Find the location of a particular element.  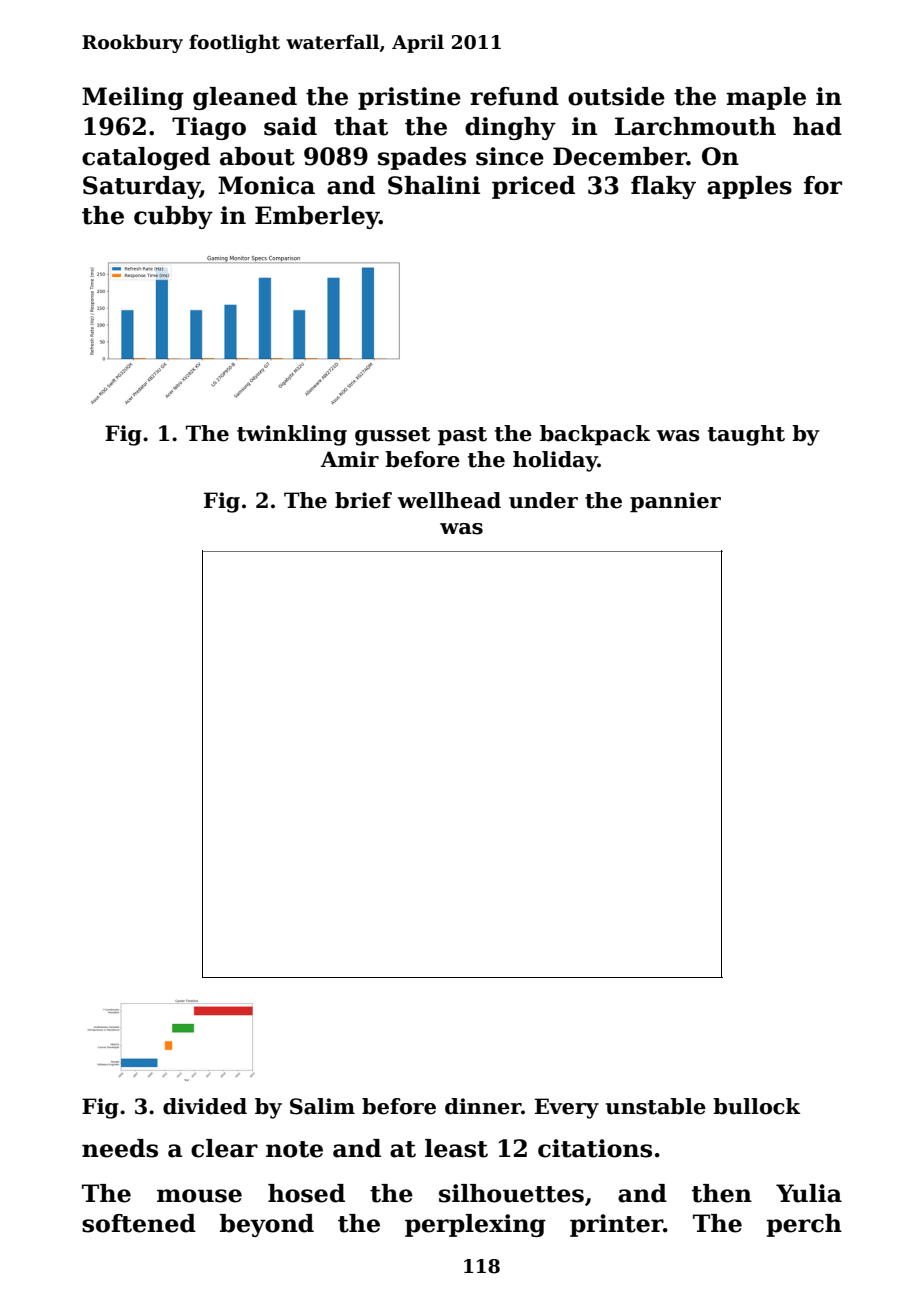

brief is located at coordinates (363, 500).
